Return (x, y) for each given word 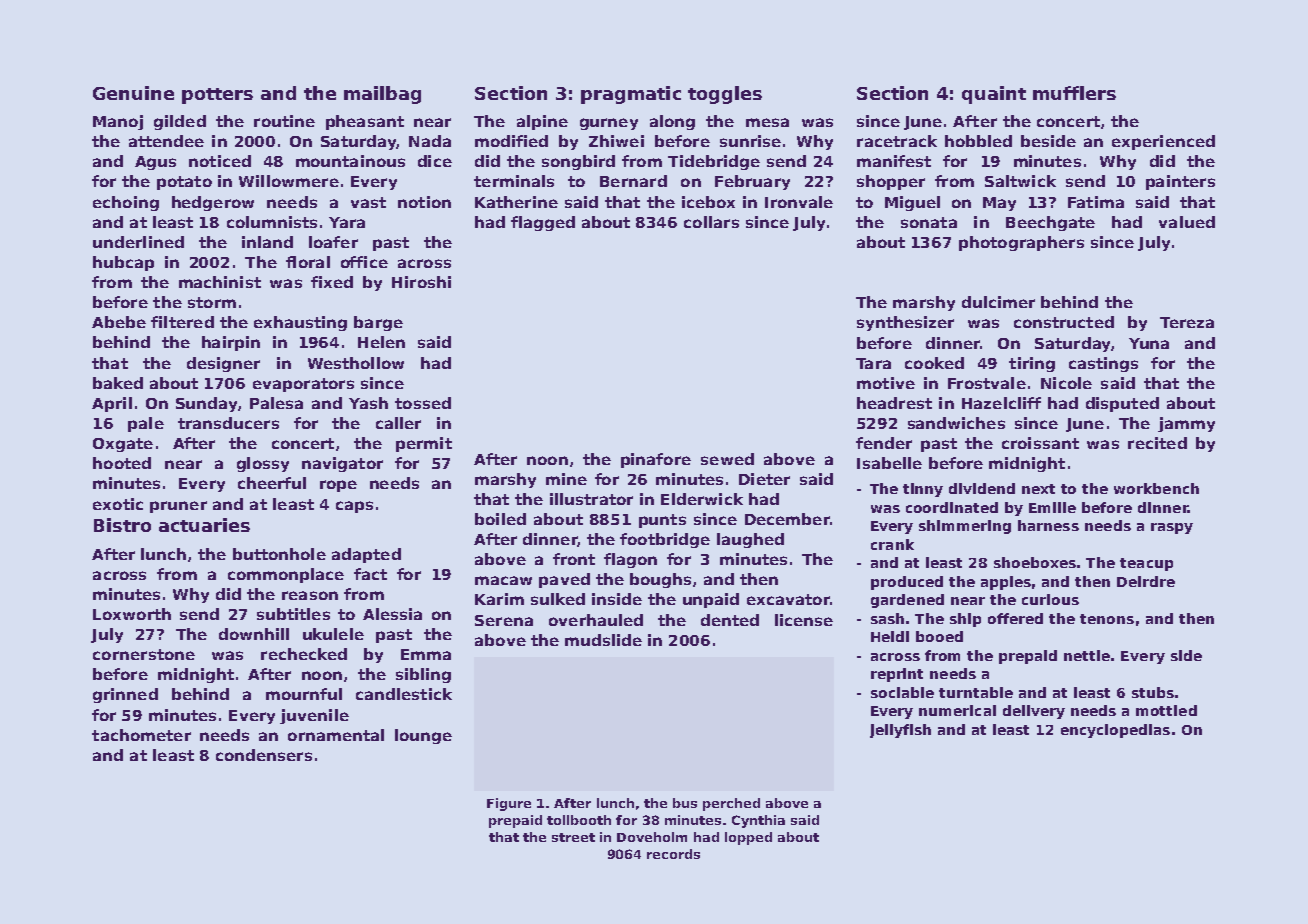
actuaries (204, 525)
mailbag (382, 95)
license (804, 620)
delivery (1034, 712)
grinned (125, 695)
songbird (578, 162)
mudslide (603, 640)
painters (1180, 182)
